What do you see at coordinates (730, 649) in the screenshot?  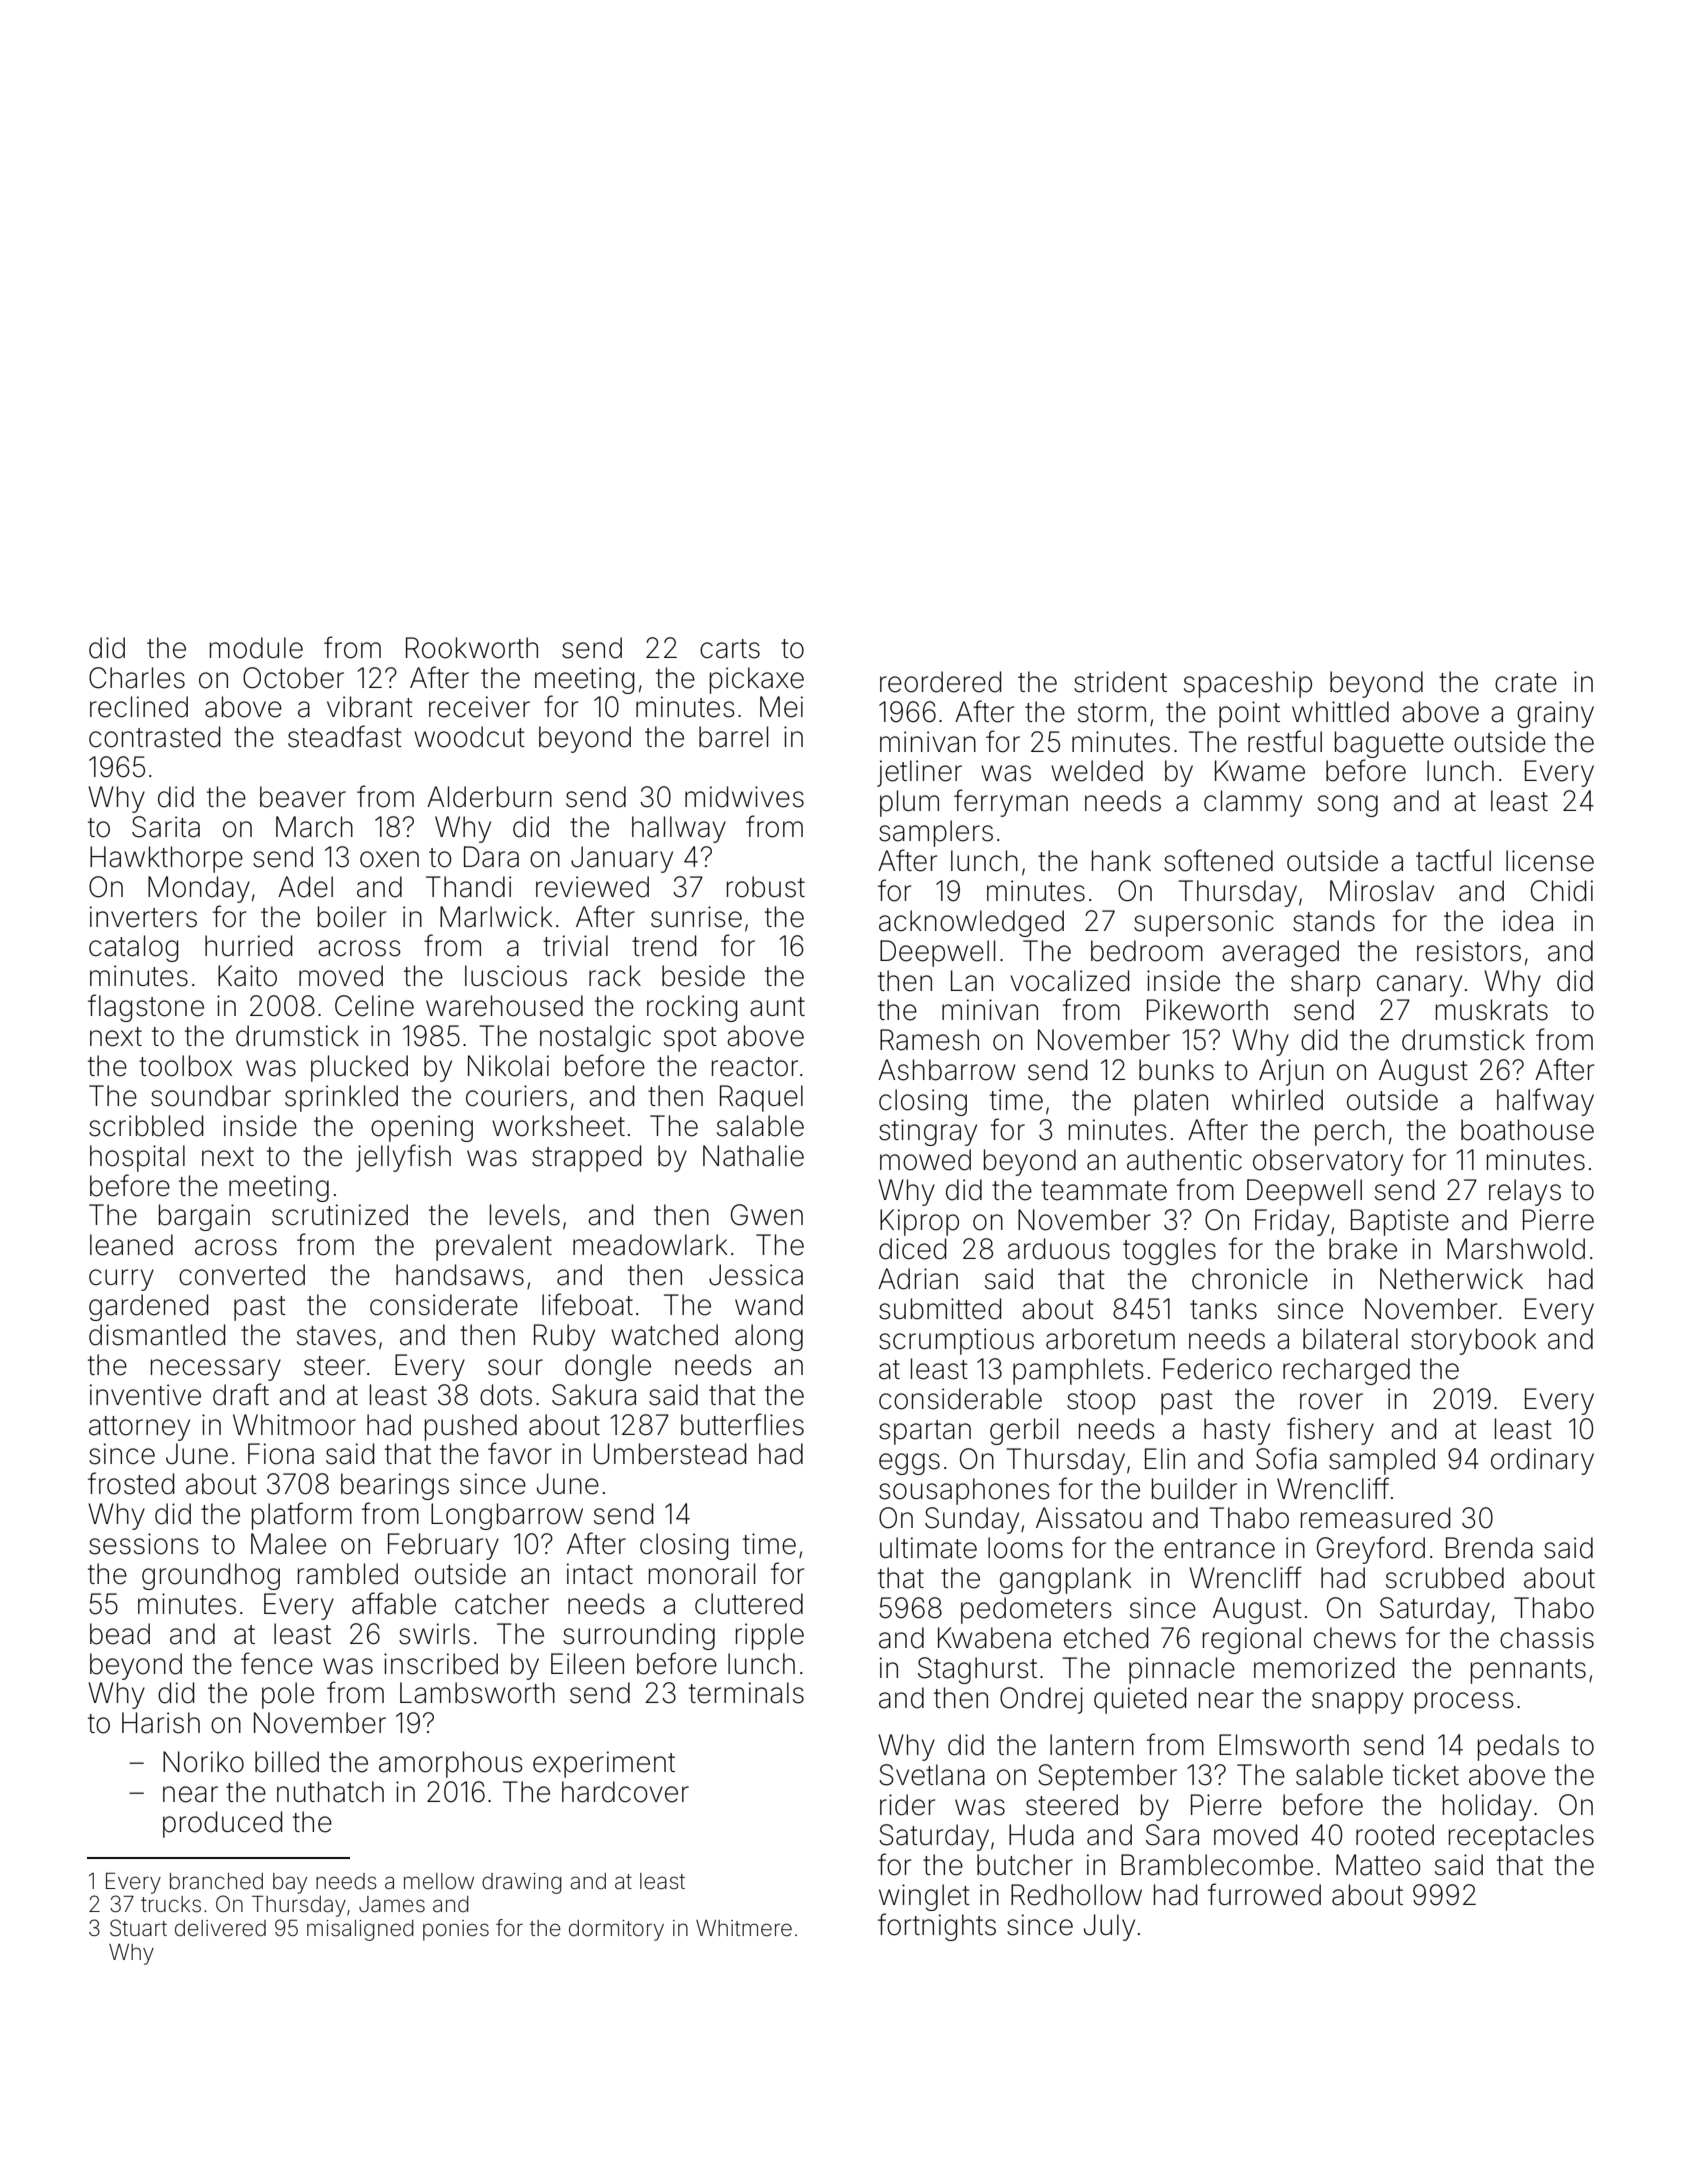 I see `carts` at bounding box center [730, 649].
